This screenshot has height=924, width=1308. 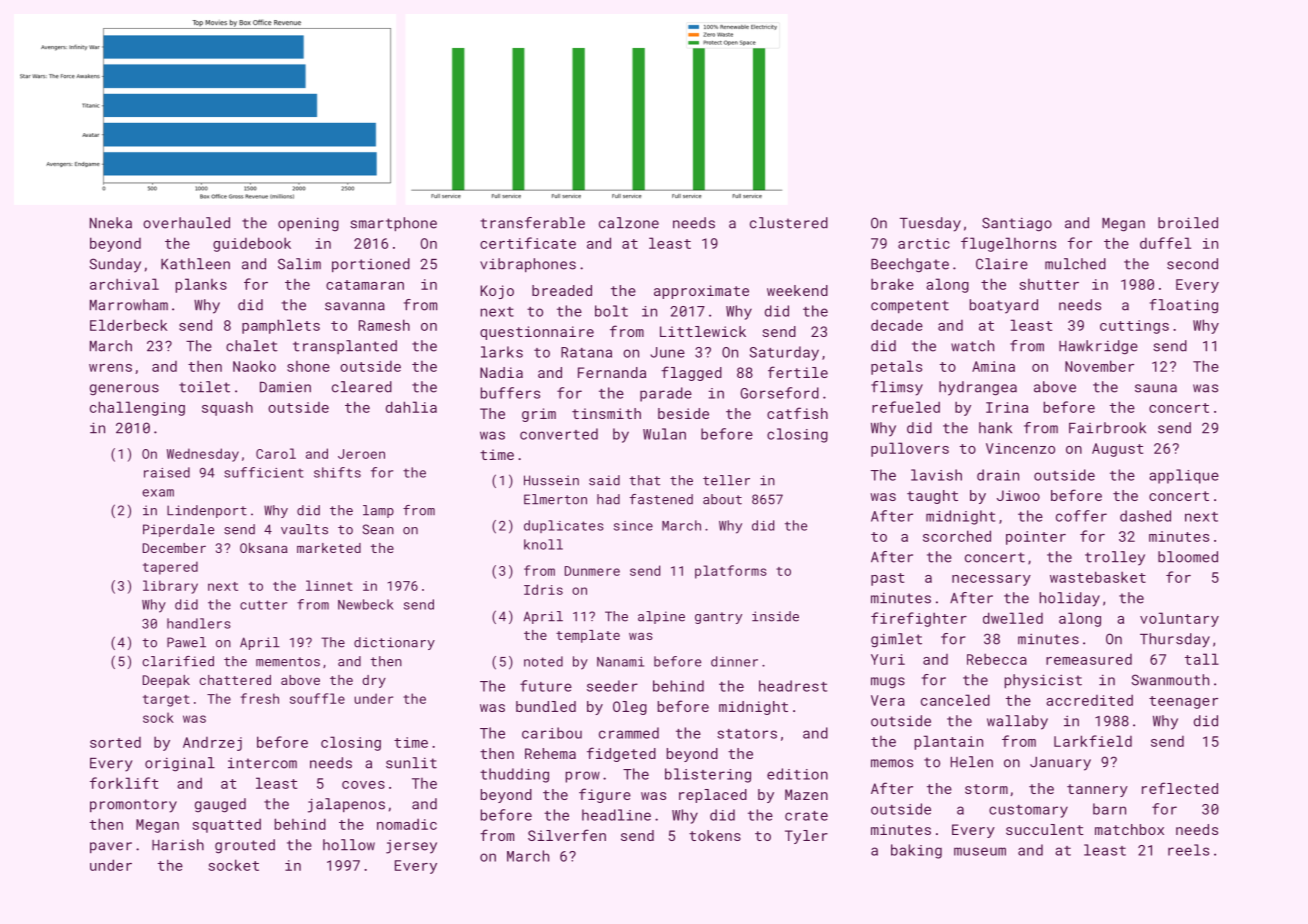 I want to click on bolt, so click(x=611, y=311).
